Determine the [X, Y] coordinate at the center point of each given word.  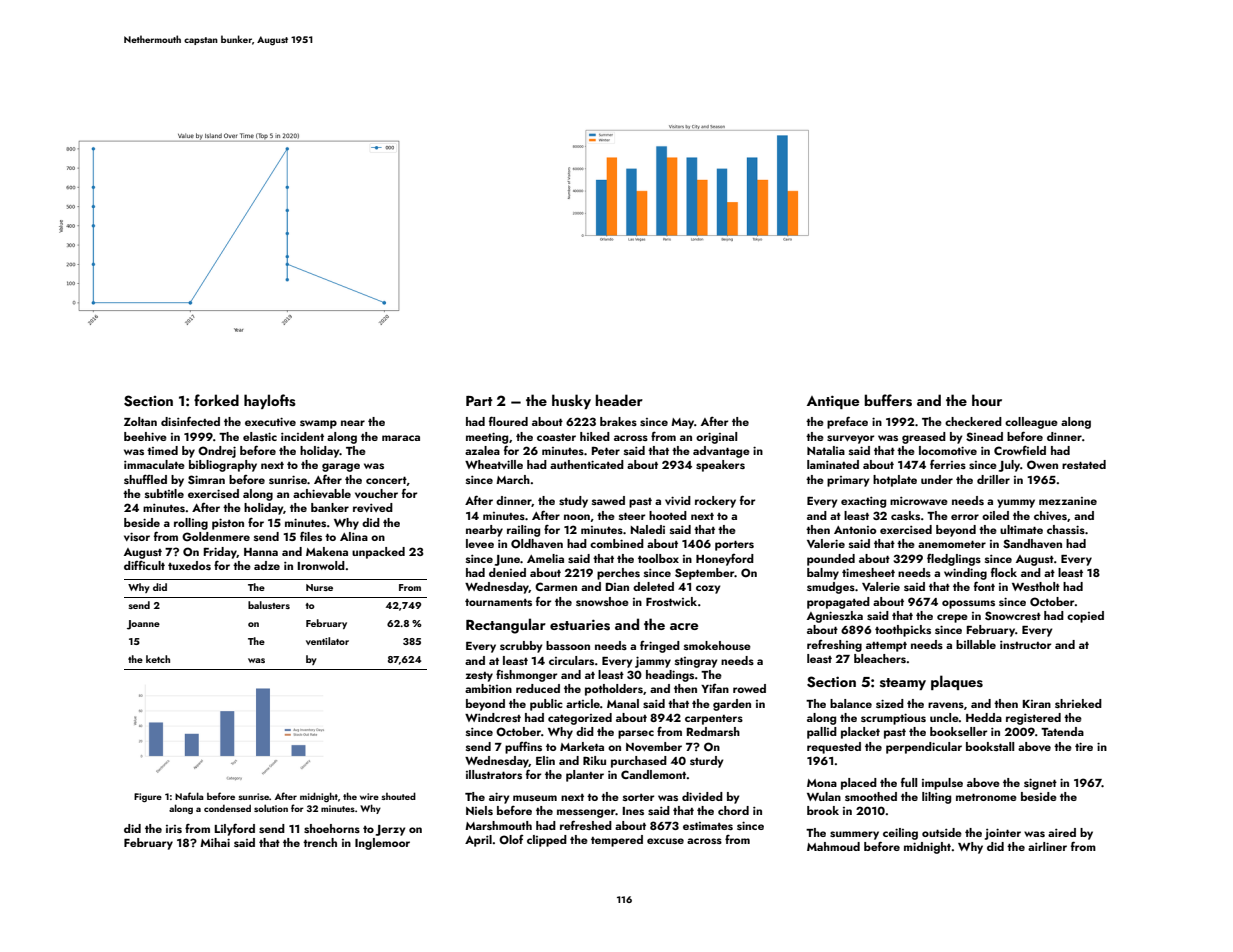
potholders [614, 690]
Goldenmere [216, 536]
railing [523, 531]
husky [571, 401]
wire [369, 796]
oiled [995, 515]
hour [987, 400]
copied [1085, 617]
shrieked [1078, 703]
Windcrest [493, 717]
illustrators [494, 774]
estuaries [580, 625]
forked [216, 400]
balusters [269, 605]
